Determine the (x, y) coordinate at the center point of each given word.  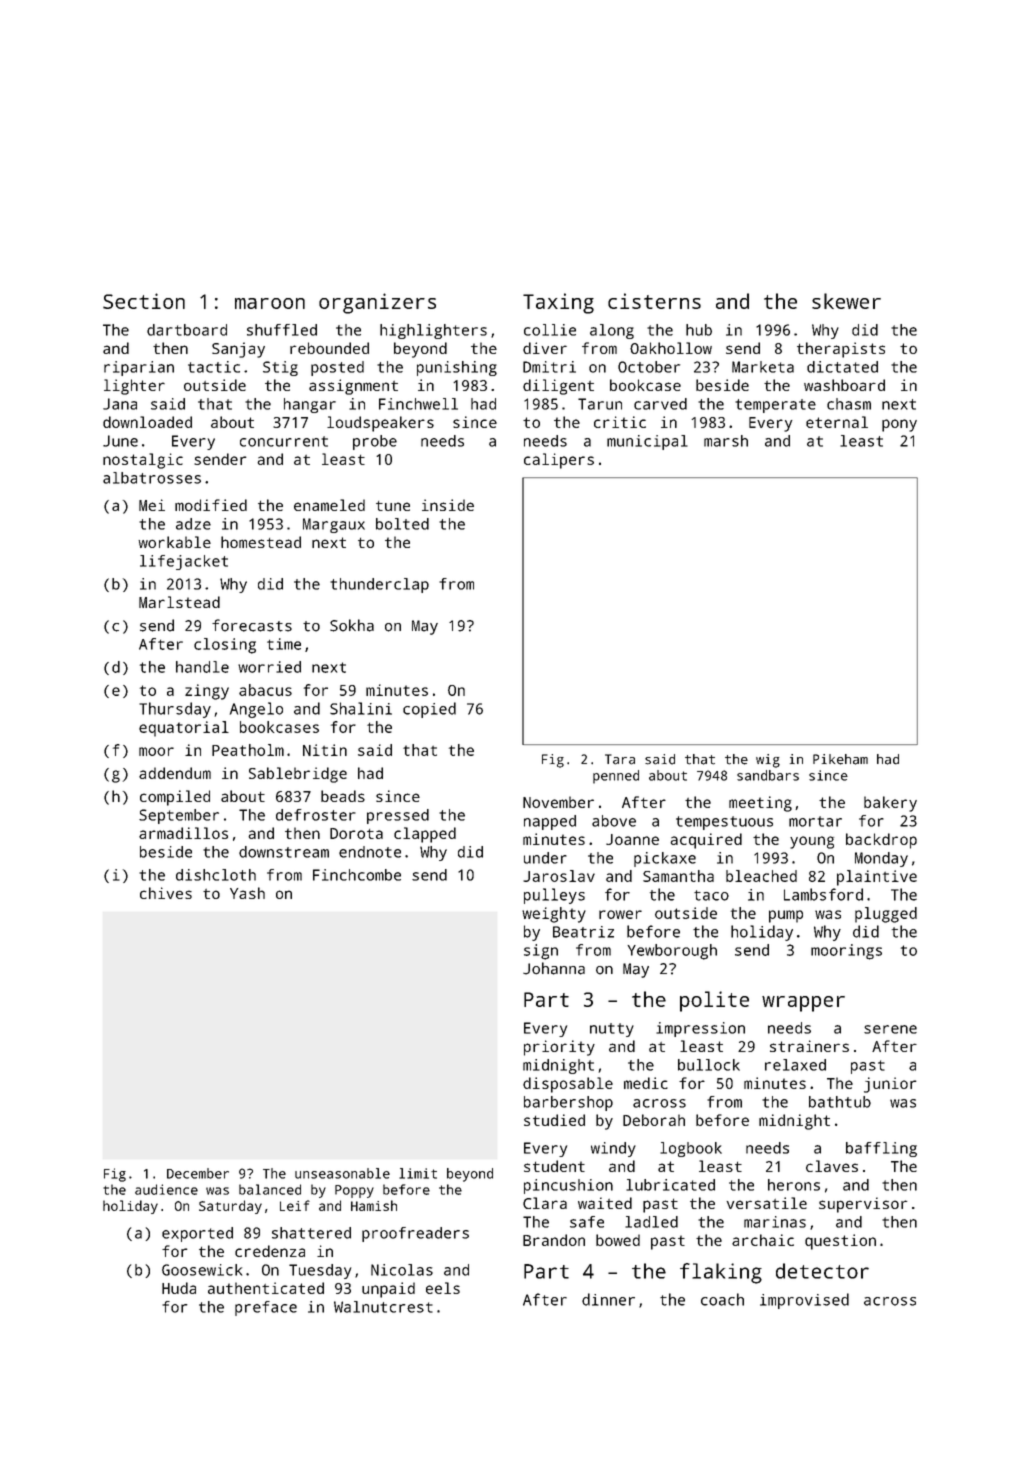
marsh (726, 441)
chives (166, 893)
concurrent (284, 441)
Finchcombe (357, 875)
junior (890, 1085)
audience (166, 1189)
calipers (559, 461)
